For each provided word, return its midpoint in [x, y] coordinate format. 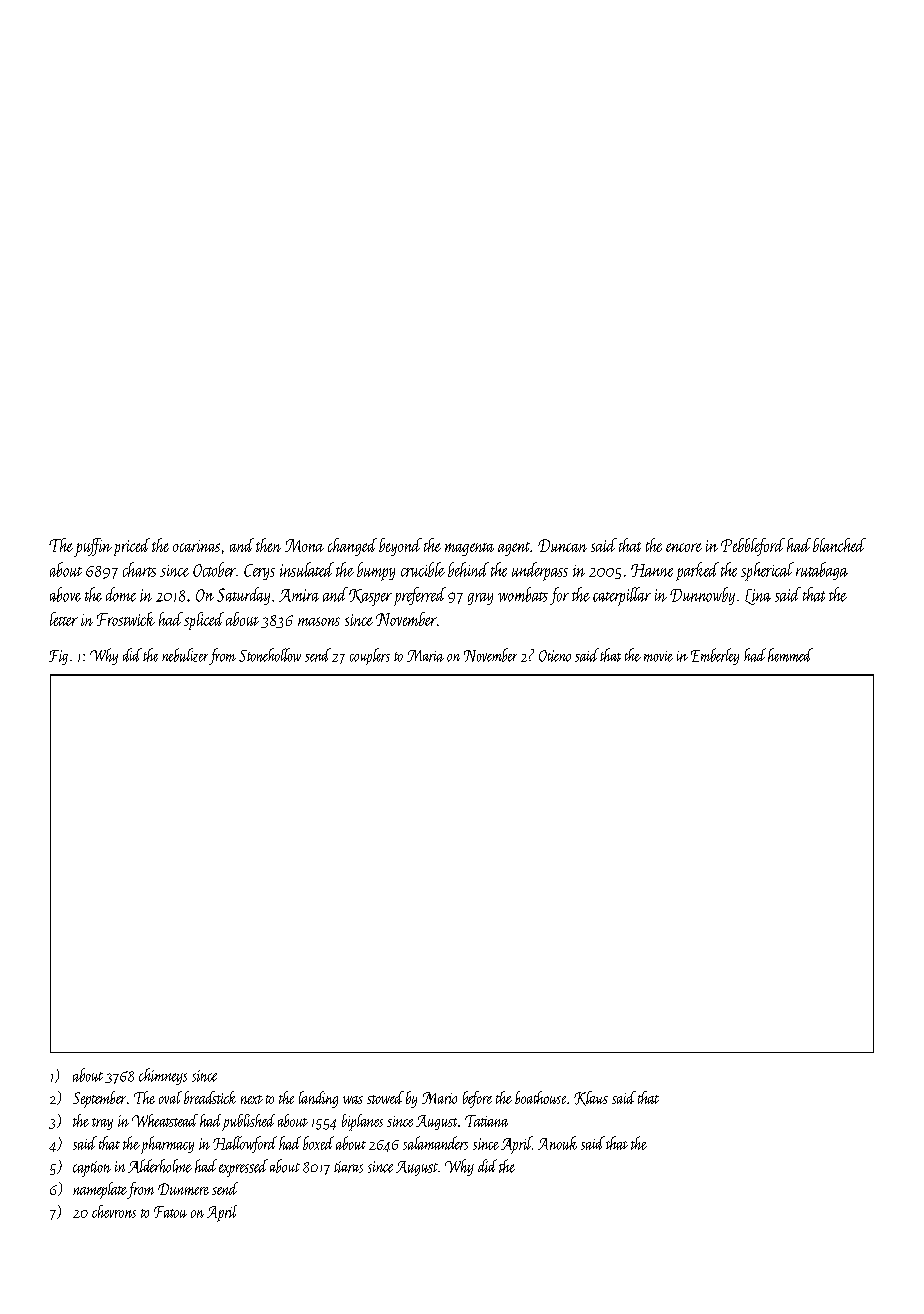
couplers [370, 656]
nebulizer [185, 655]
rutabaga [822, 571]
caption [92, 1169]
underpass [540, 571]
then [268, 545]
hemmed [790, 655]
